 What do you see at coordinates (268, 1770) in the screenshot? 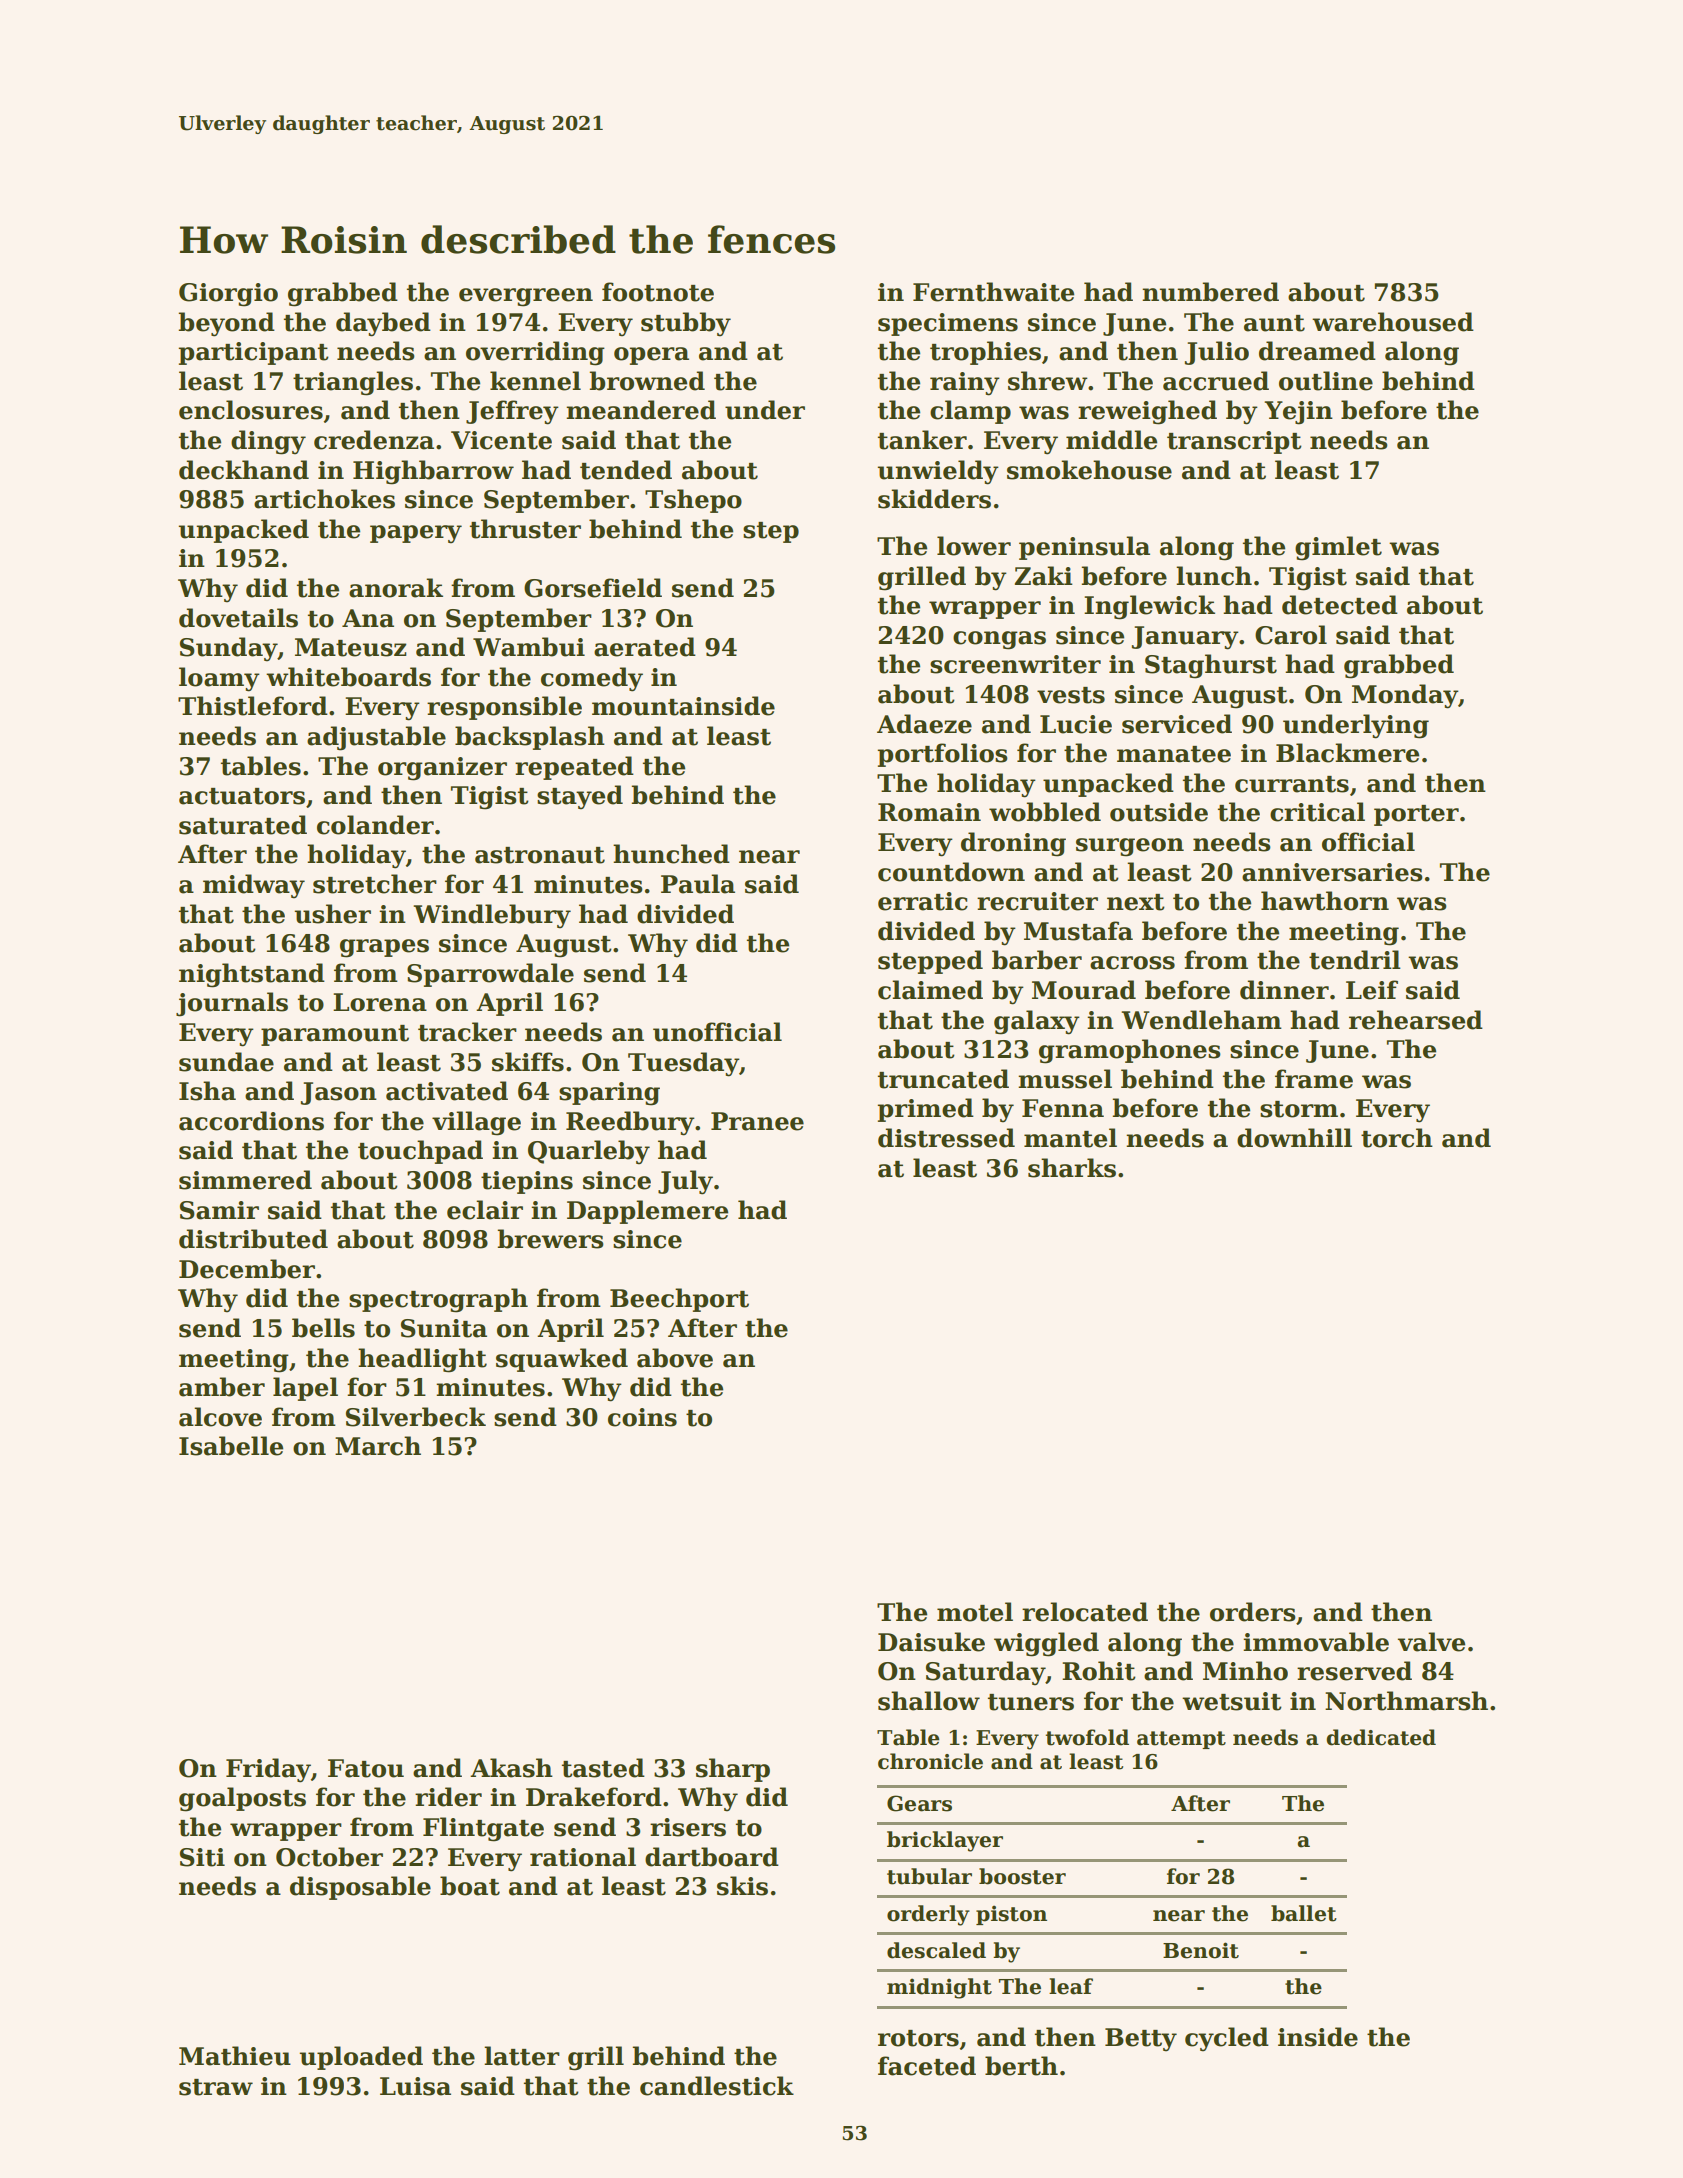
I see `Friday` at bounding box center [268, 1770].
